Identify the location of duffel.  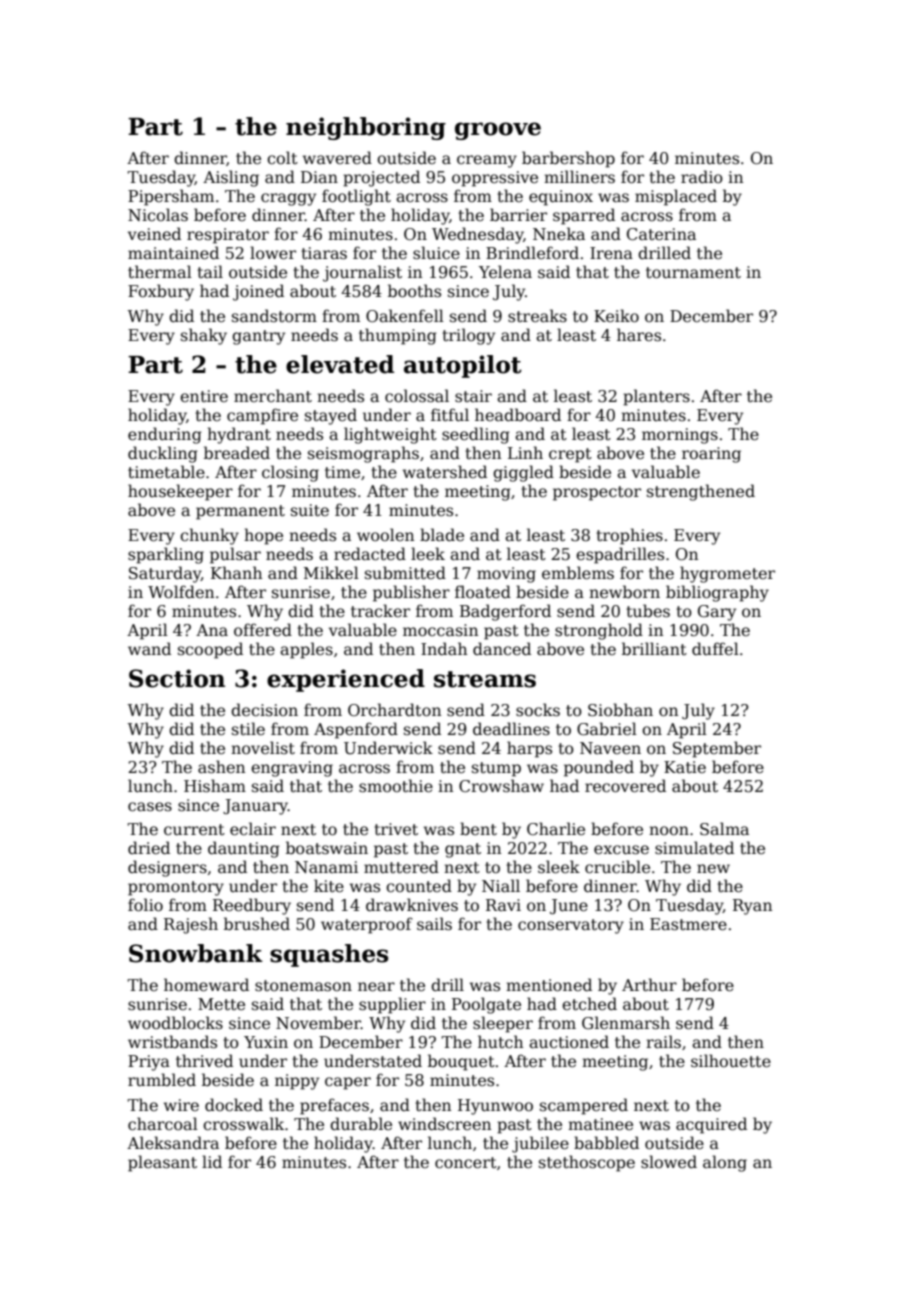
(715, 648).
